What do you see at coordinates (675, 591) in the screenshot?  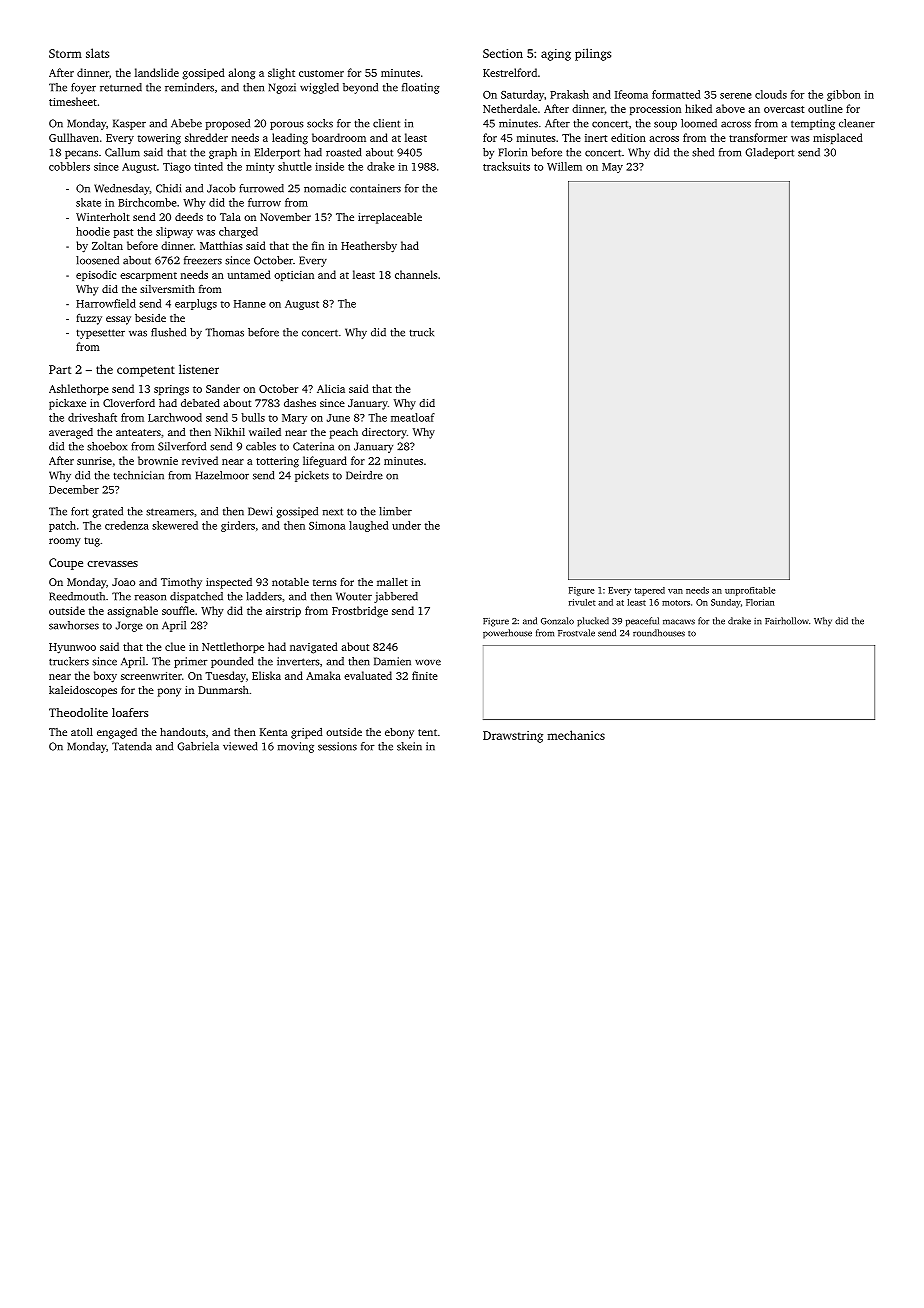 I see `van` at bounding box center [675, 591].
